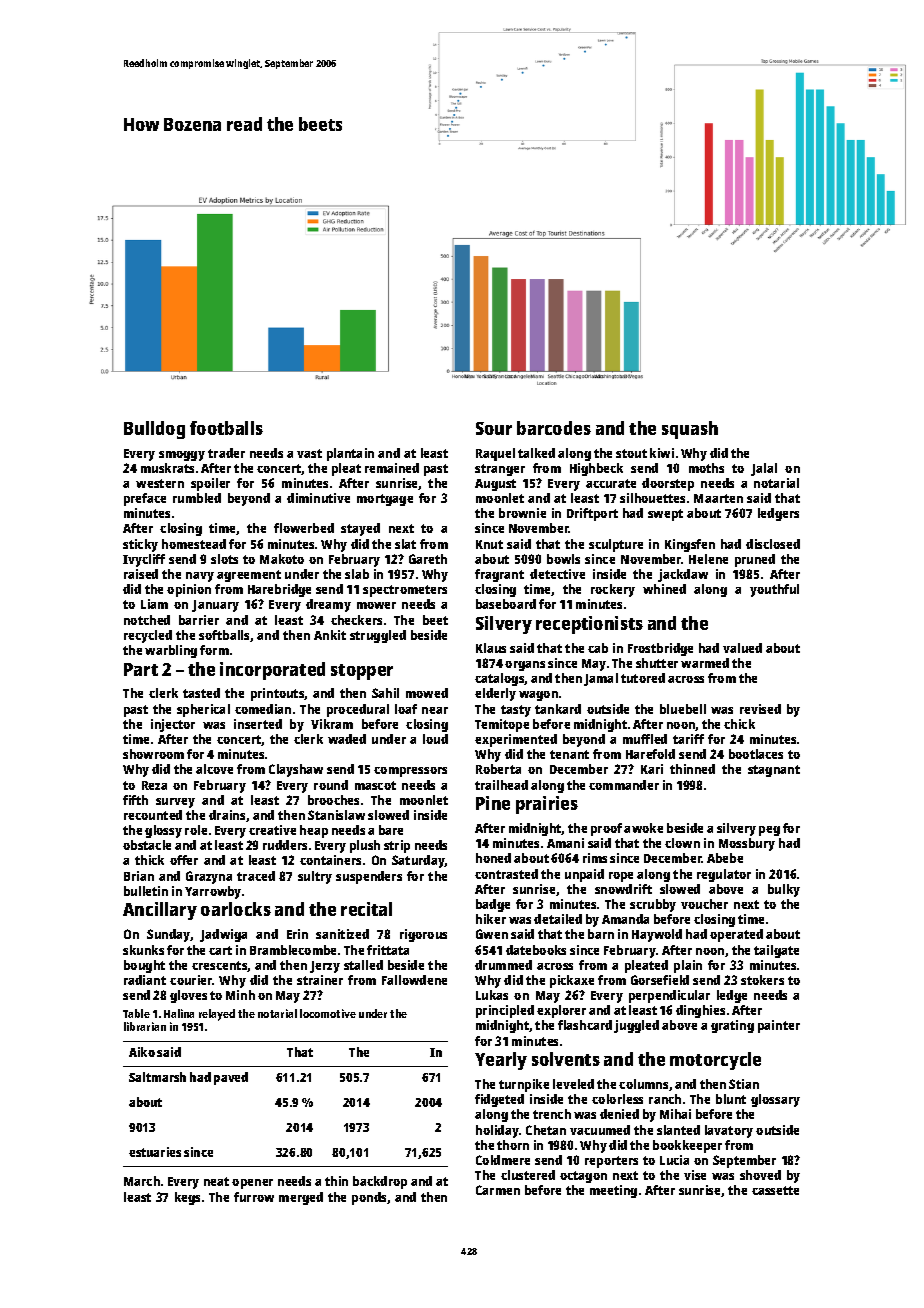  What do you see at coordinates (775, 1190) in the page?
I see `cassette` at bounding box center [775, 1190].
